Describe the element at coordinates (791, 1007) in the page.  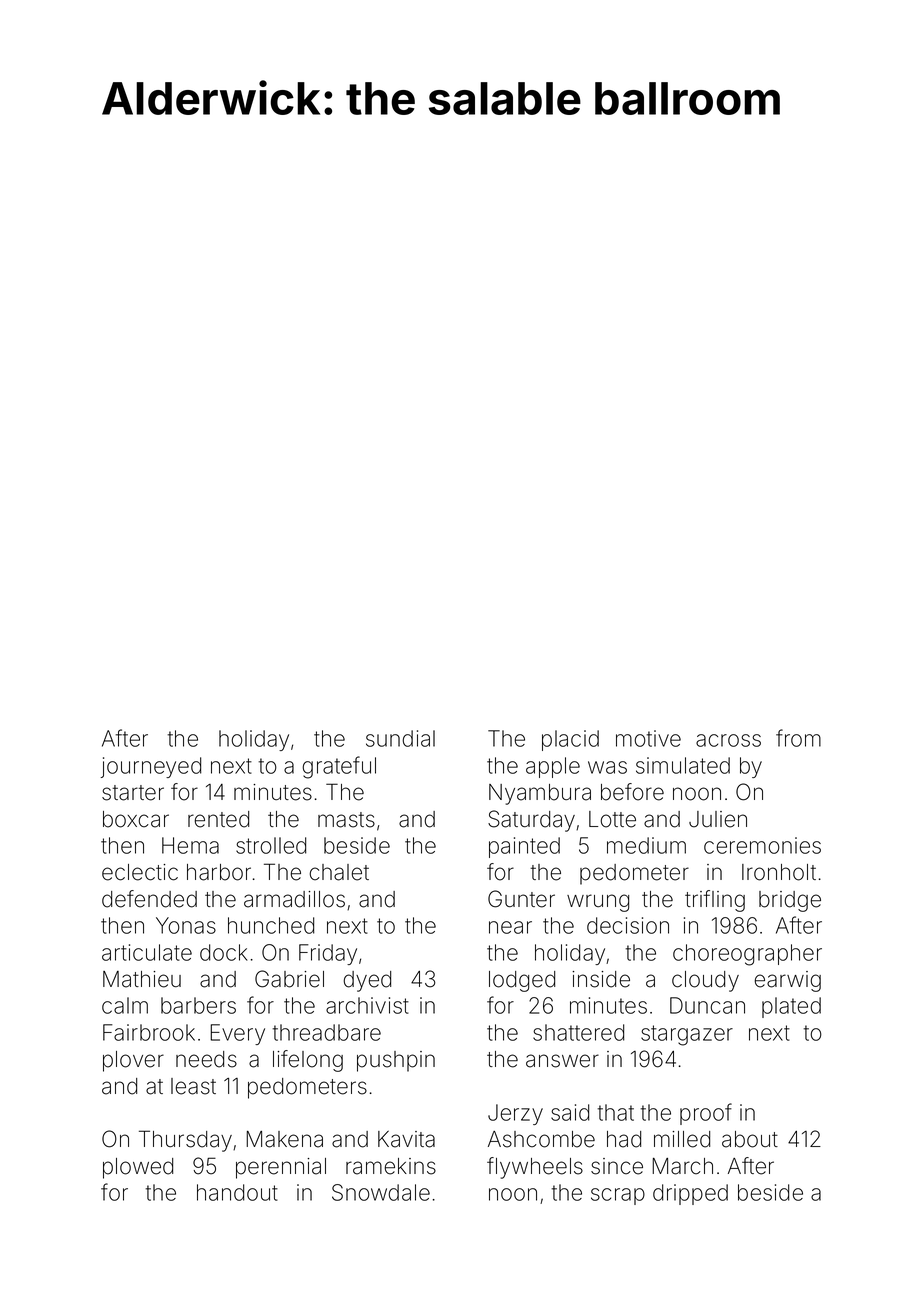
I see `plated` at that location.
